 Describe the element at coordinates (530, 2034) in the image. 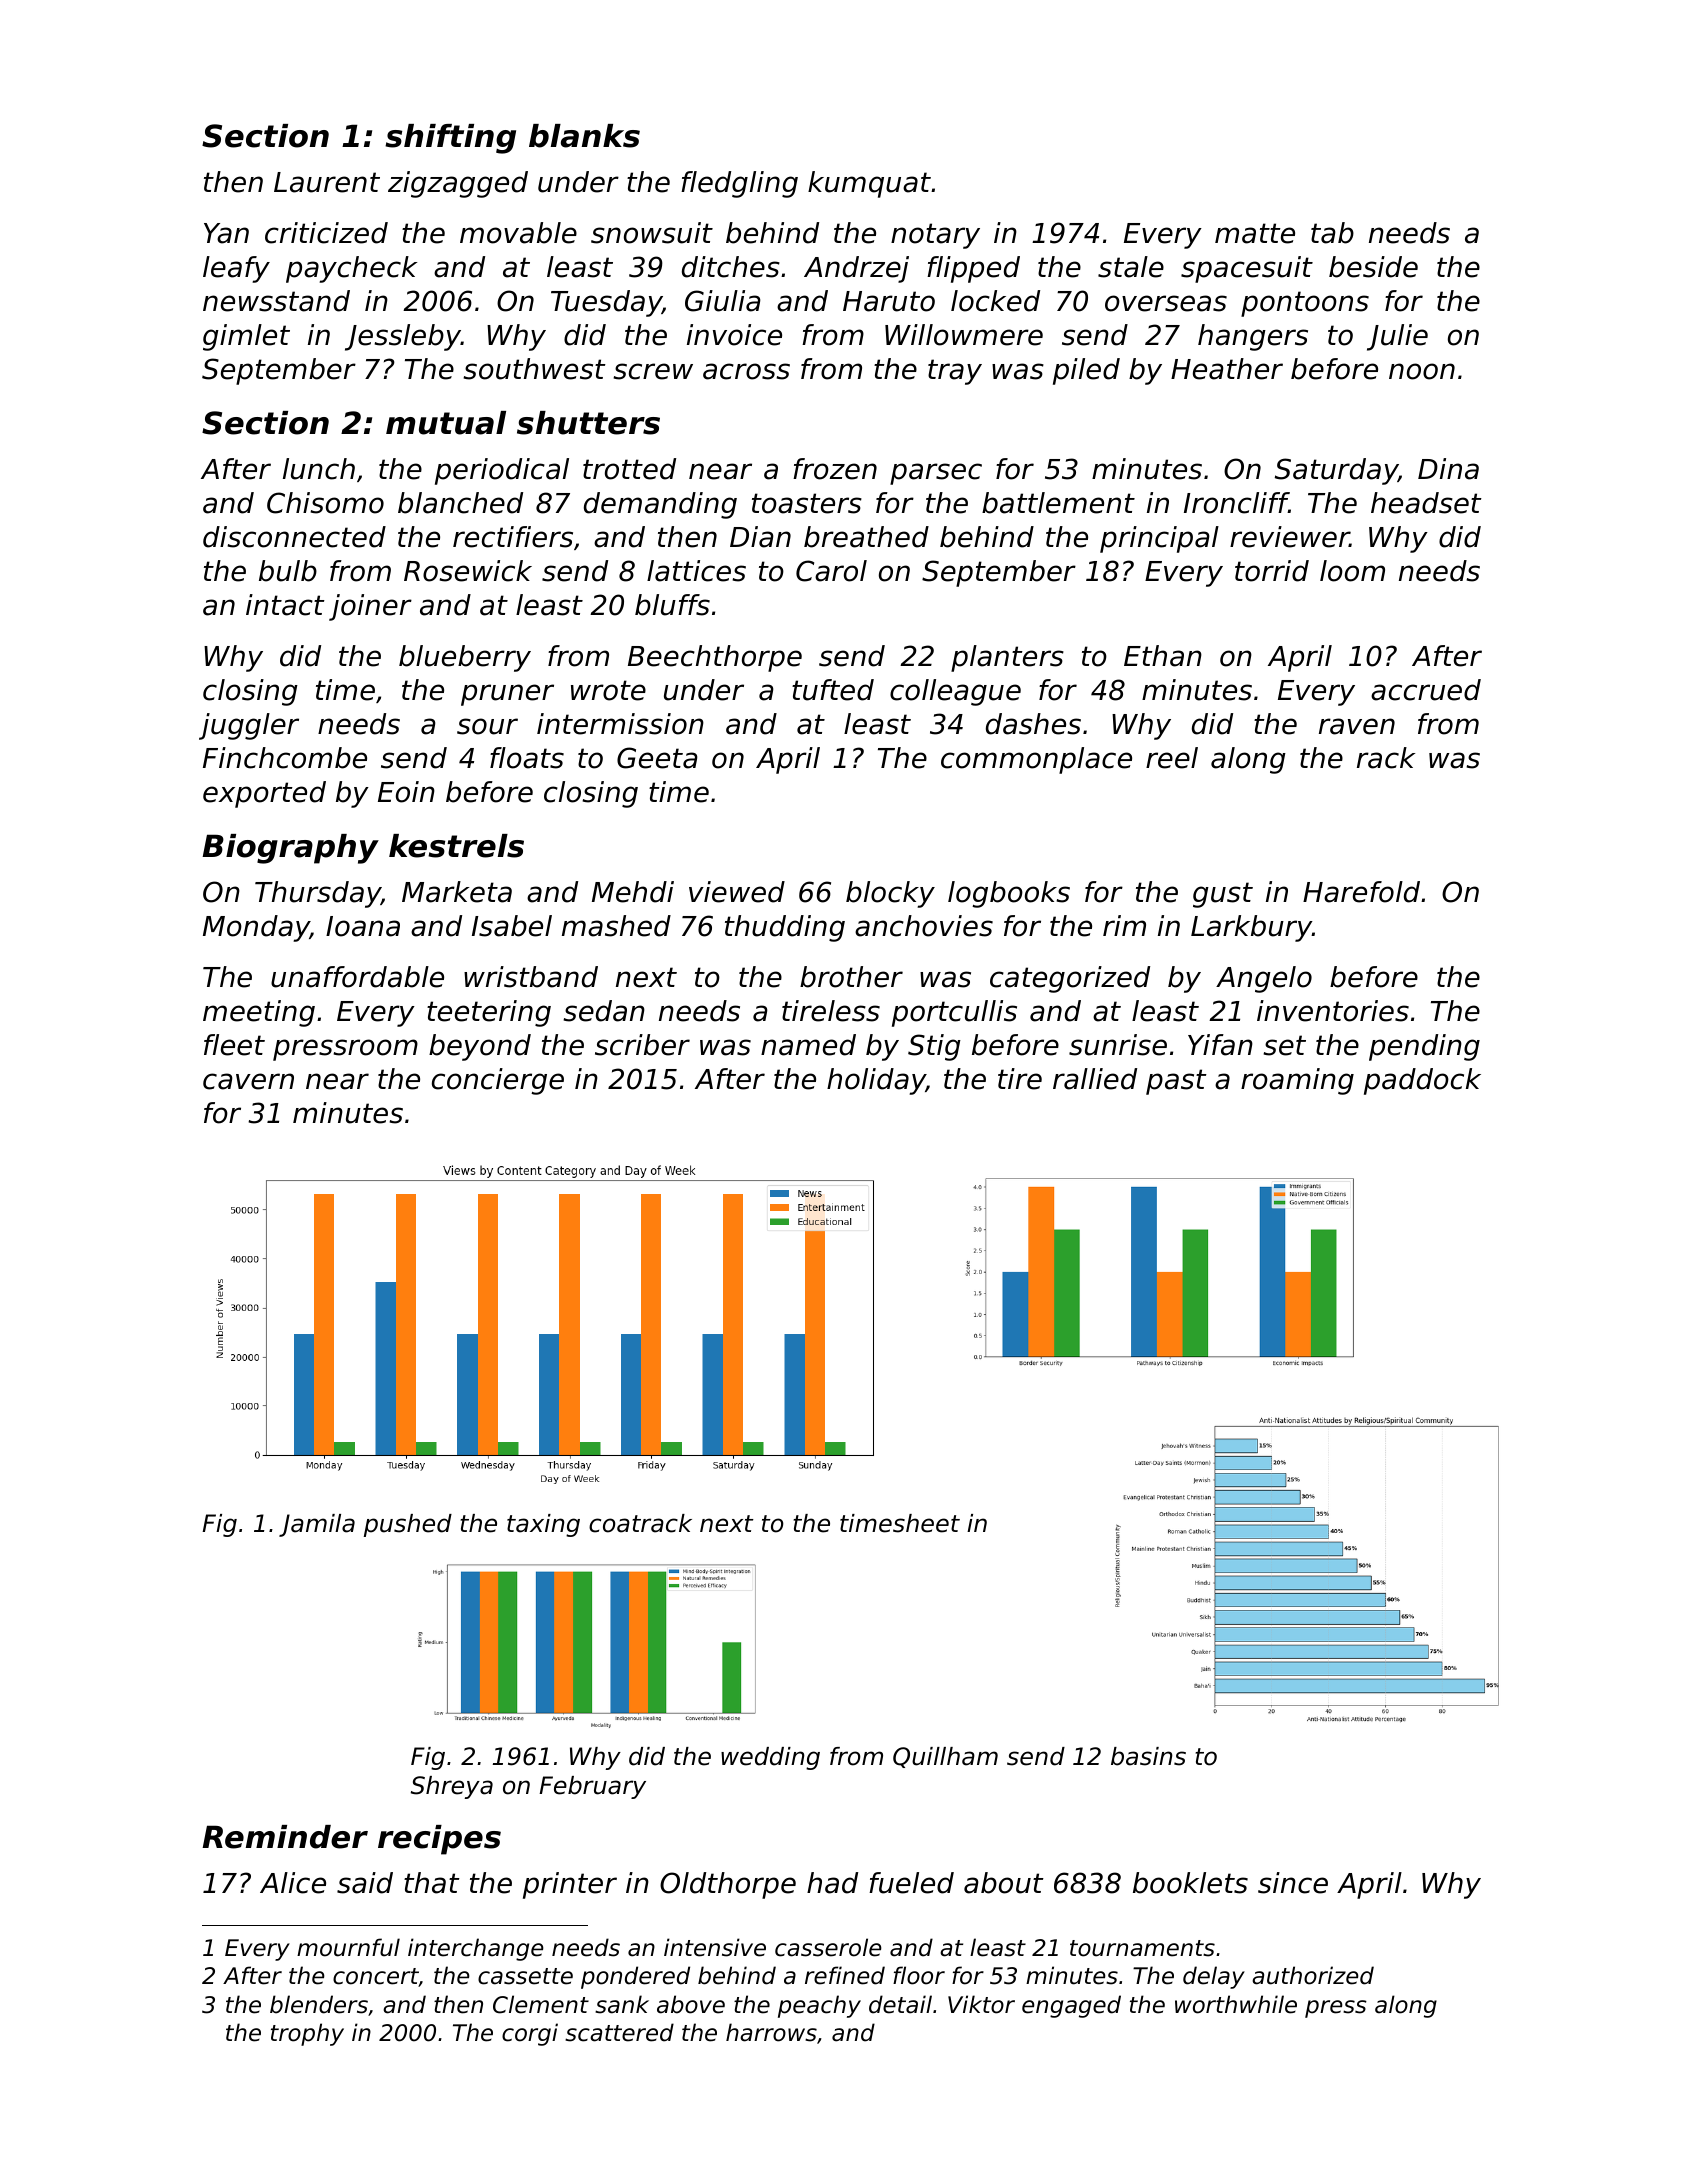

I see `corgi` at that location.
